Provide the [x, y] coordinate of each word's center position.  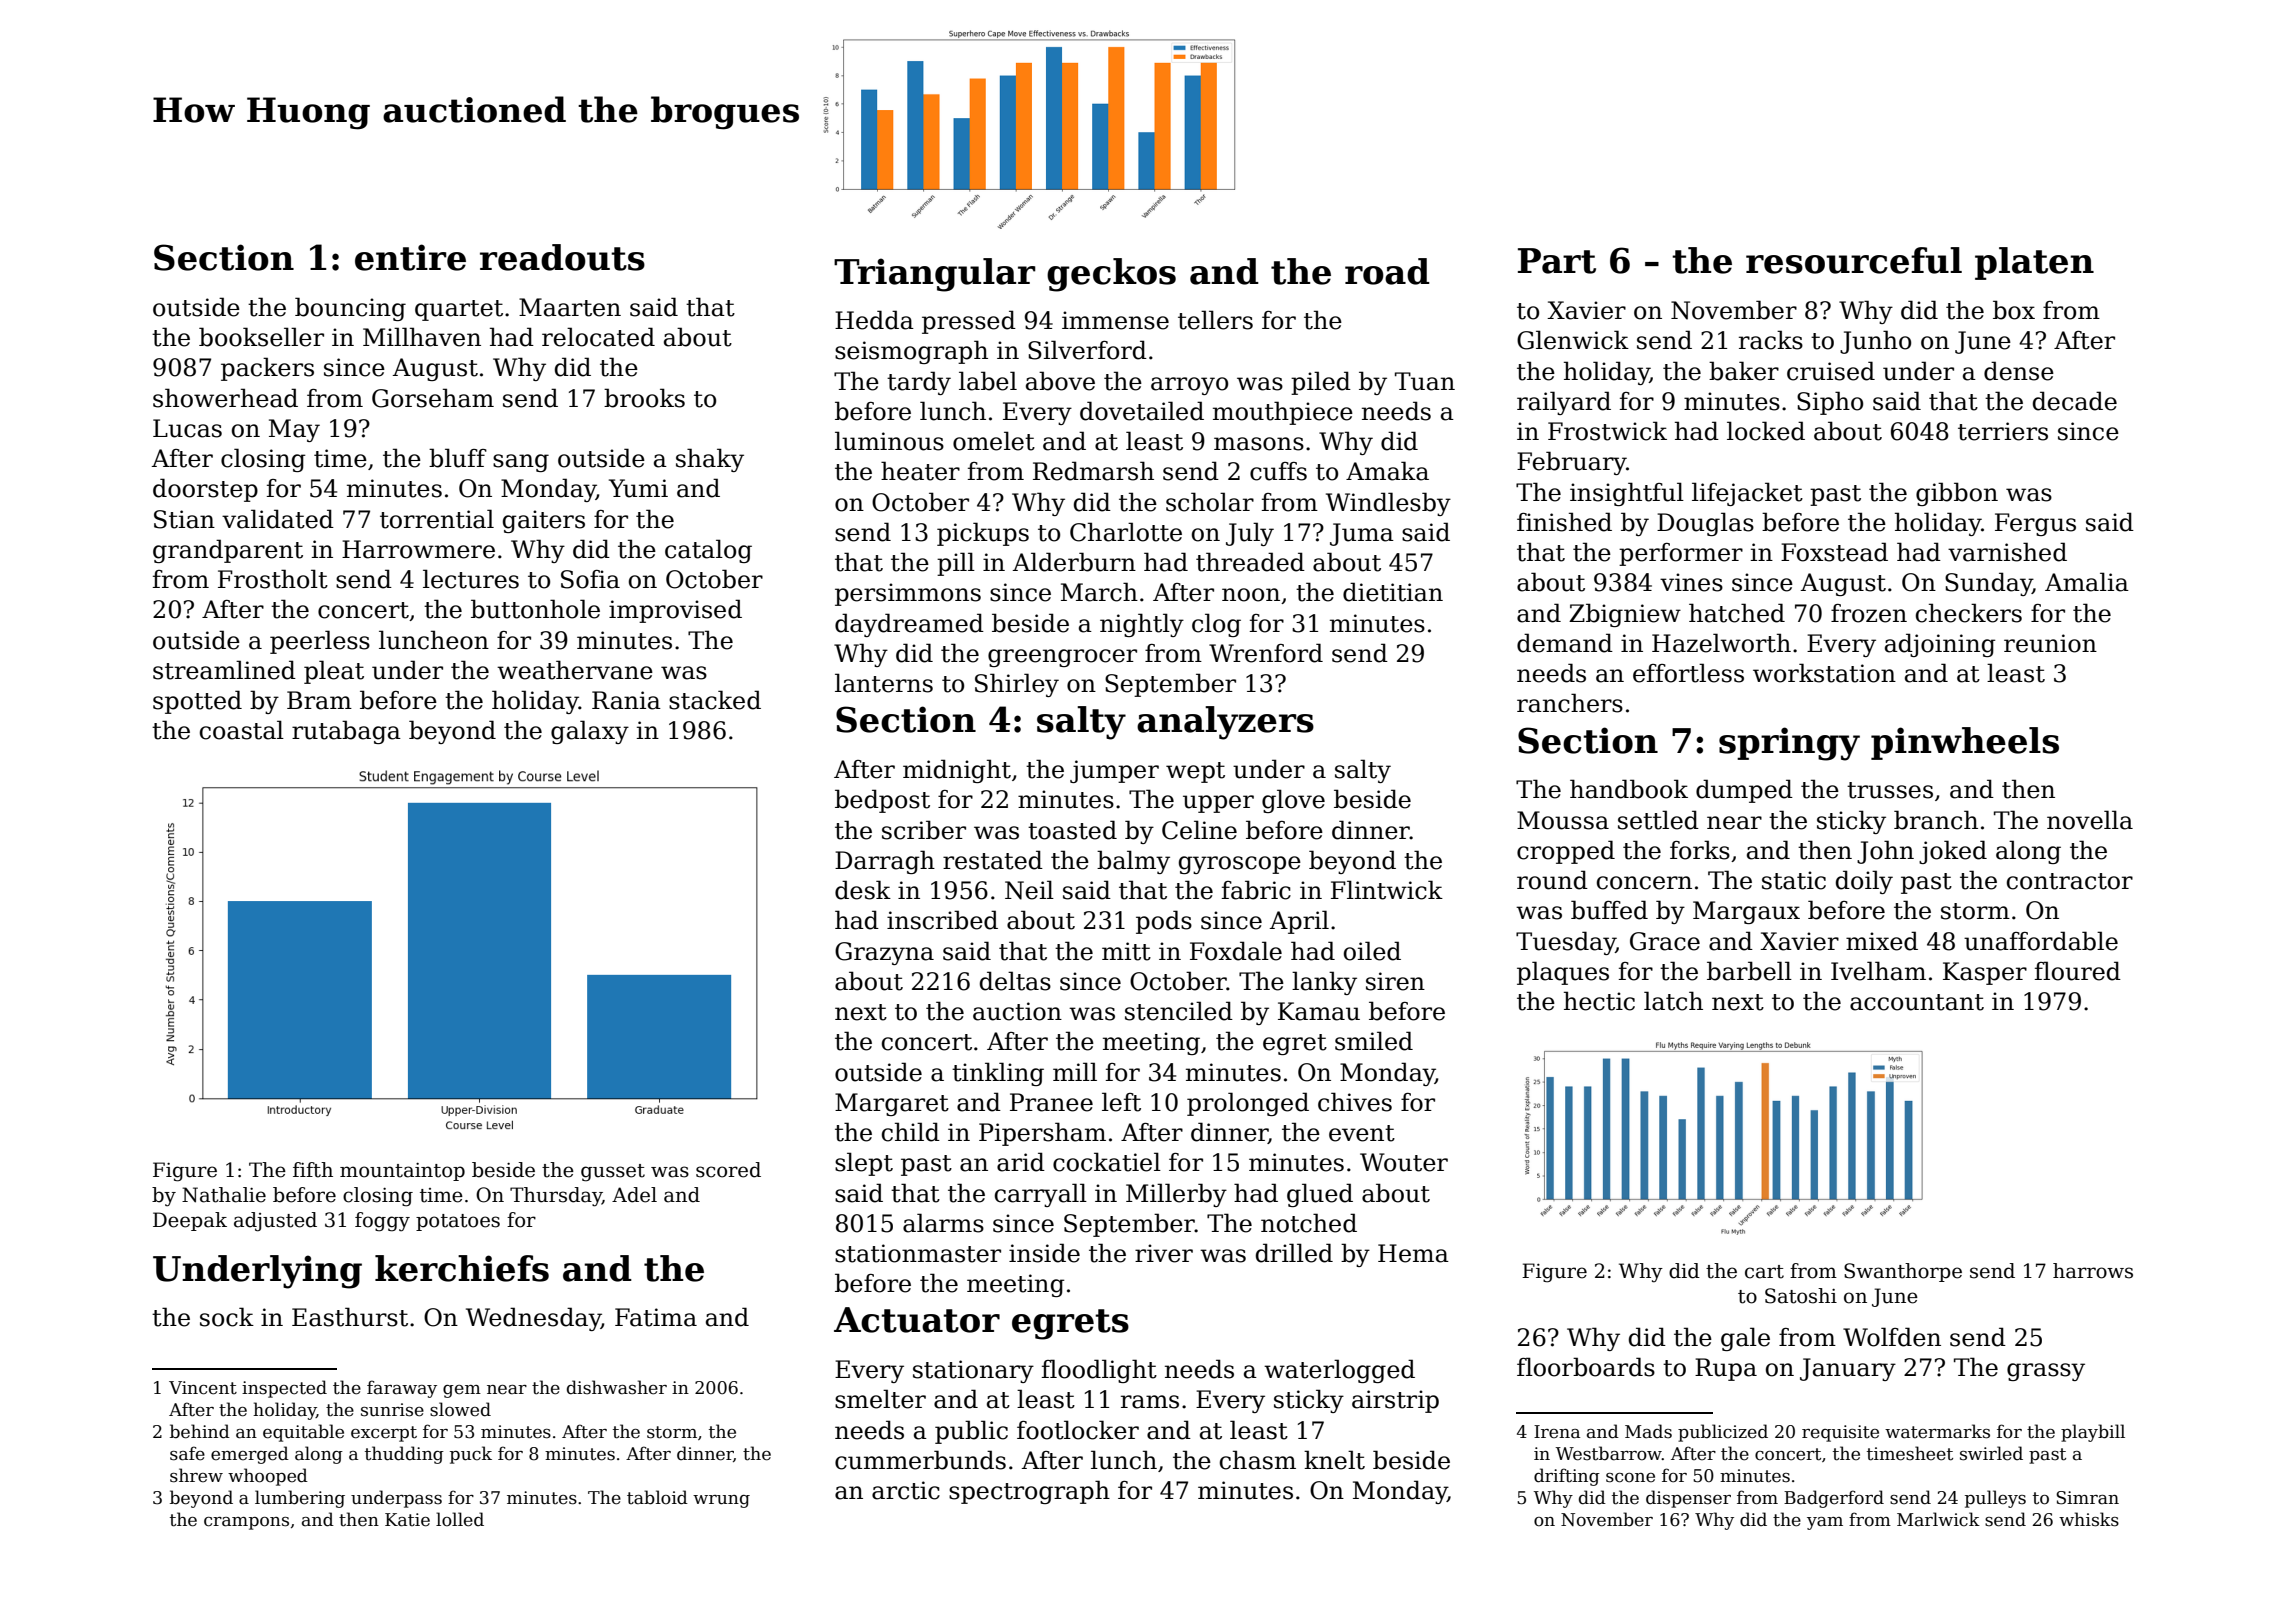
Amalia [2087, 582]
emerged [250, 1455]
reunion [2050, 643]
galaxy [590, 732]
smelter [880, 1399]
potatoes [458, 1222]
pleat [334, 672]
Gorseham [433, 398]
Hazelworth [1721, 643]
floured [2078, 971]
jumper [1114, 771]
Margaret [892, 1104]
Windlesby [1388, 504]
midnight [957, 771]
